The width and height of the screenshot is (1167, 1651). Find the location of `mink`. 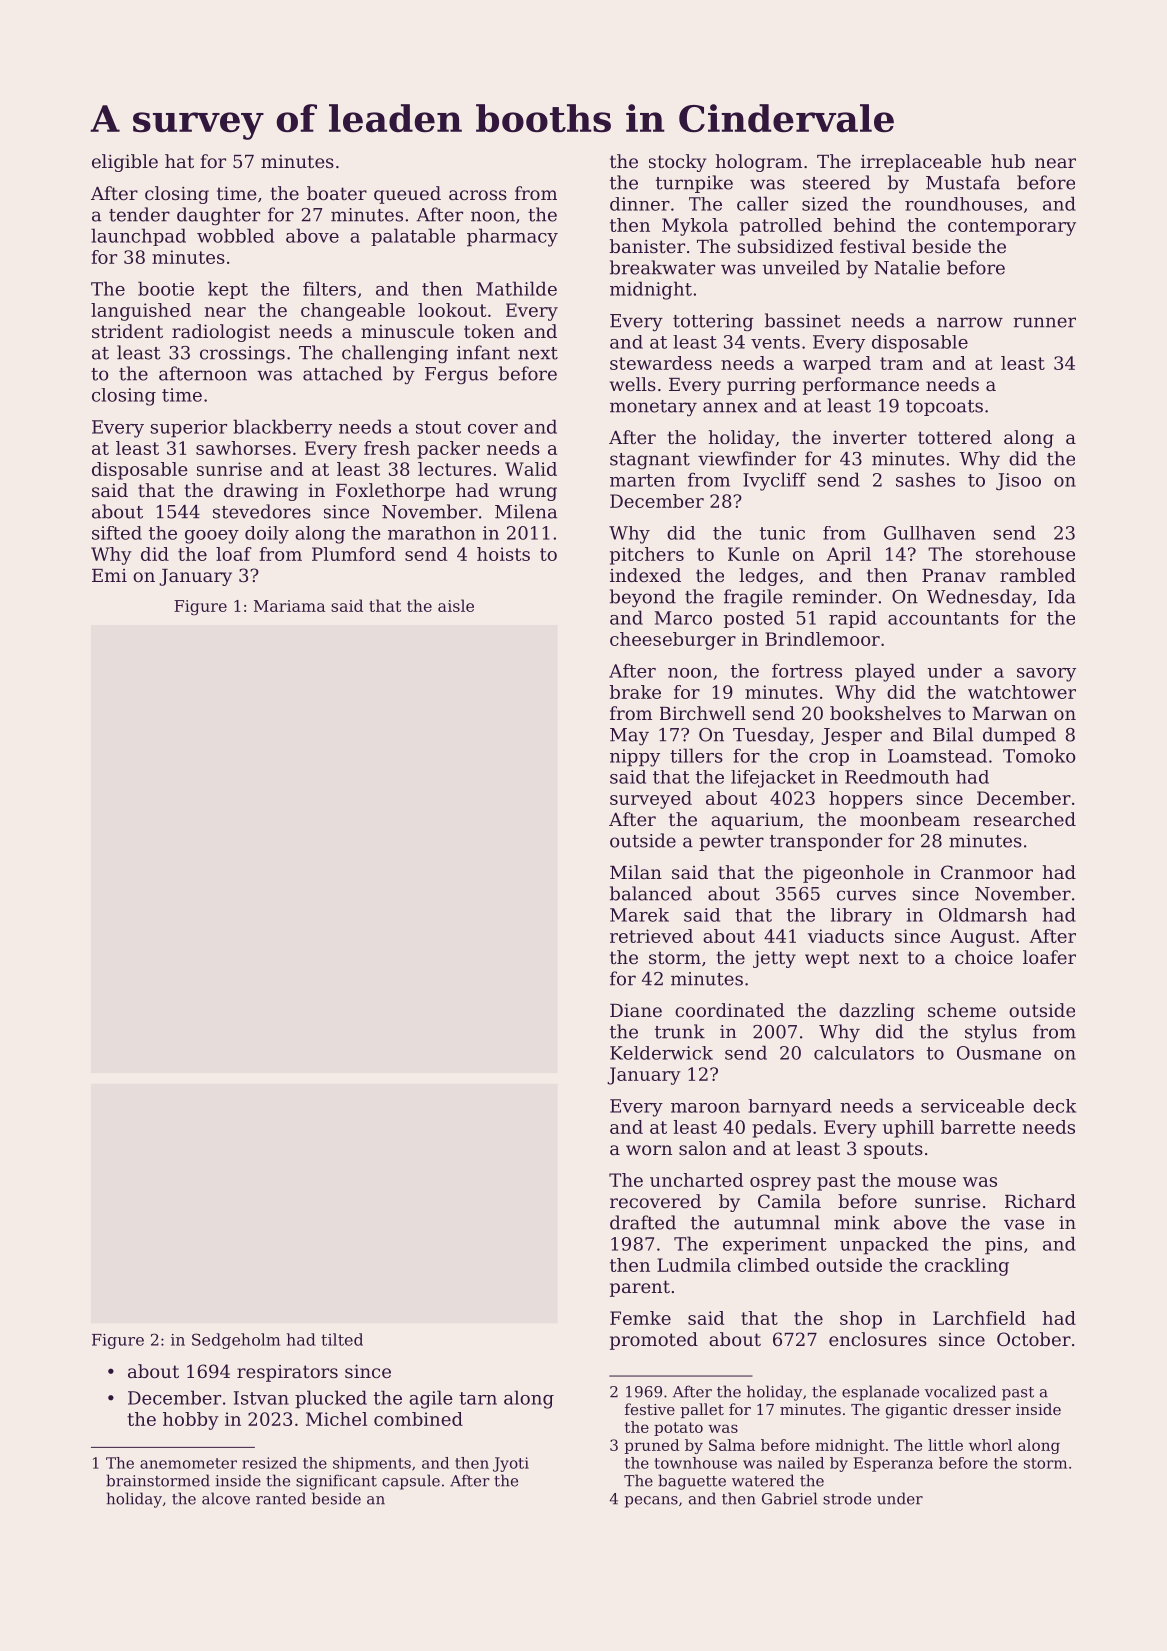

mink is located at coordinates (857, 1222).
